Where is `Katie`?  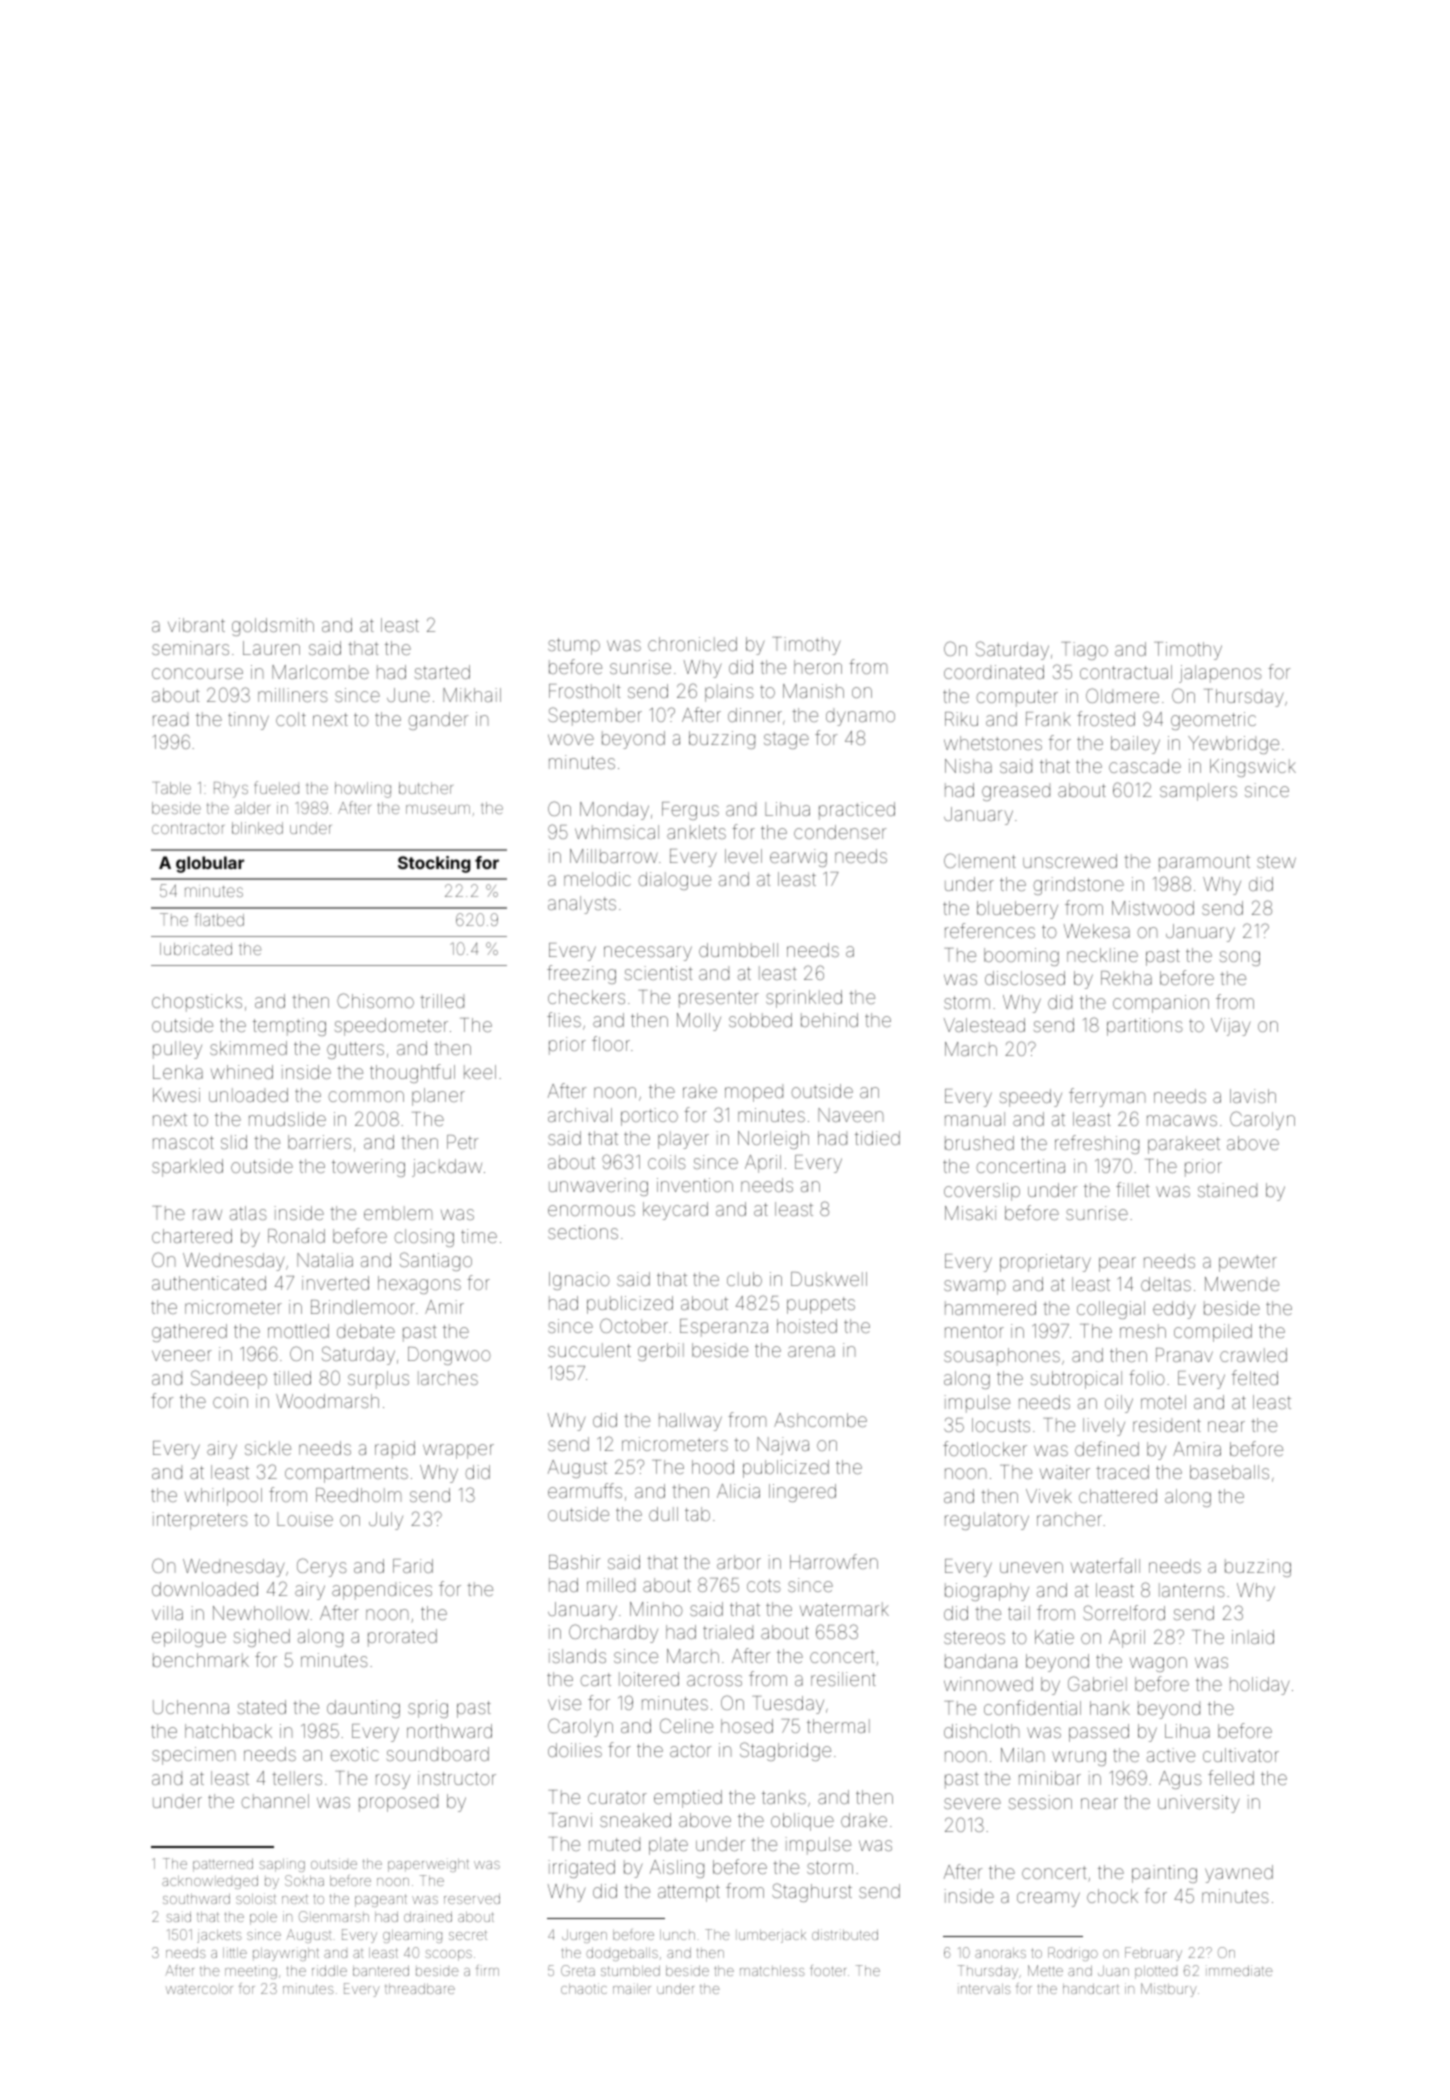
Katie is located at coordinates (1054, 1637).
